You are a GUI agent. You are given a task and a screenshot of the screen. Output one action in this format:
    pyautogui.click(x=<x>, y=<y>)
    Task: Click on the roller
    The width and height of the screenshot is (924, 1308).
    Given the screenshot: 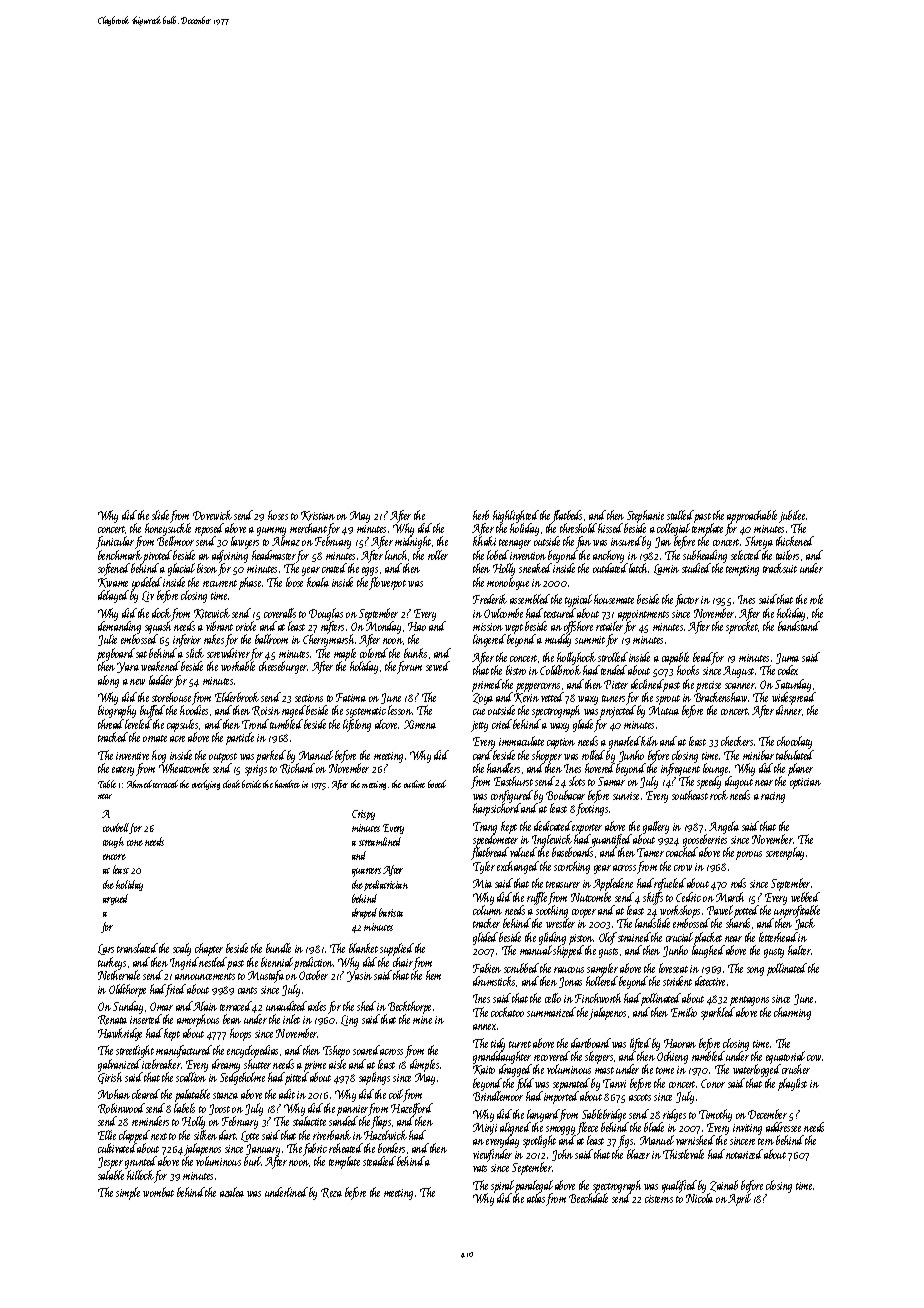 What is the action you would take?
    pyautogui.click(x=438, y=555)
